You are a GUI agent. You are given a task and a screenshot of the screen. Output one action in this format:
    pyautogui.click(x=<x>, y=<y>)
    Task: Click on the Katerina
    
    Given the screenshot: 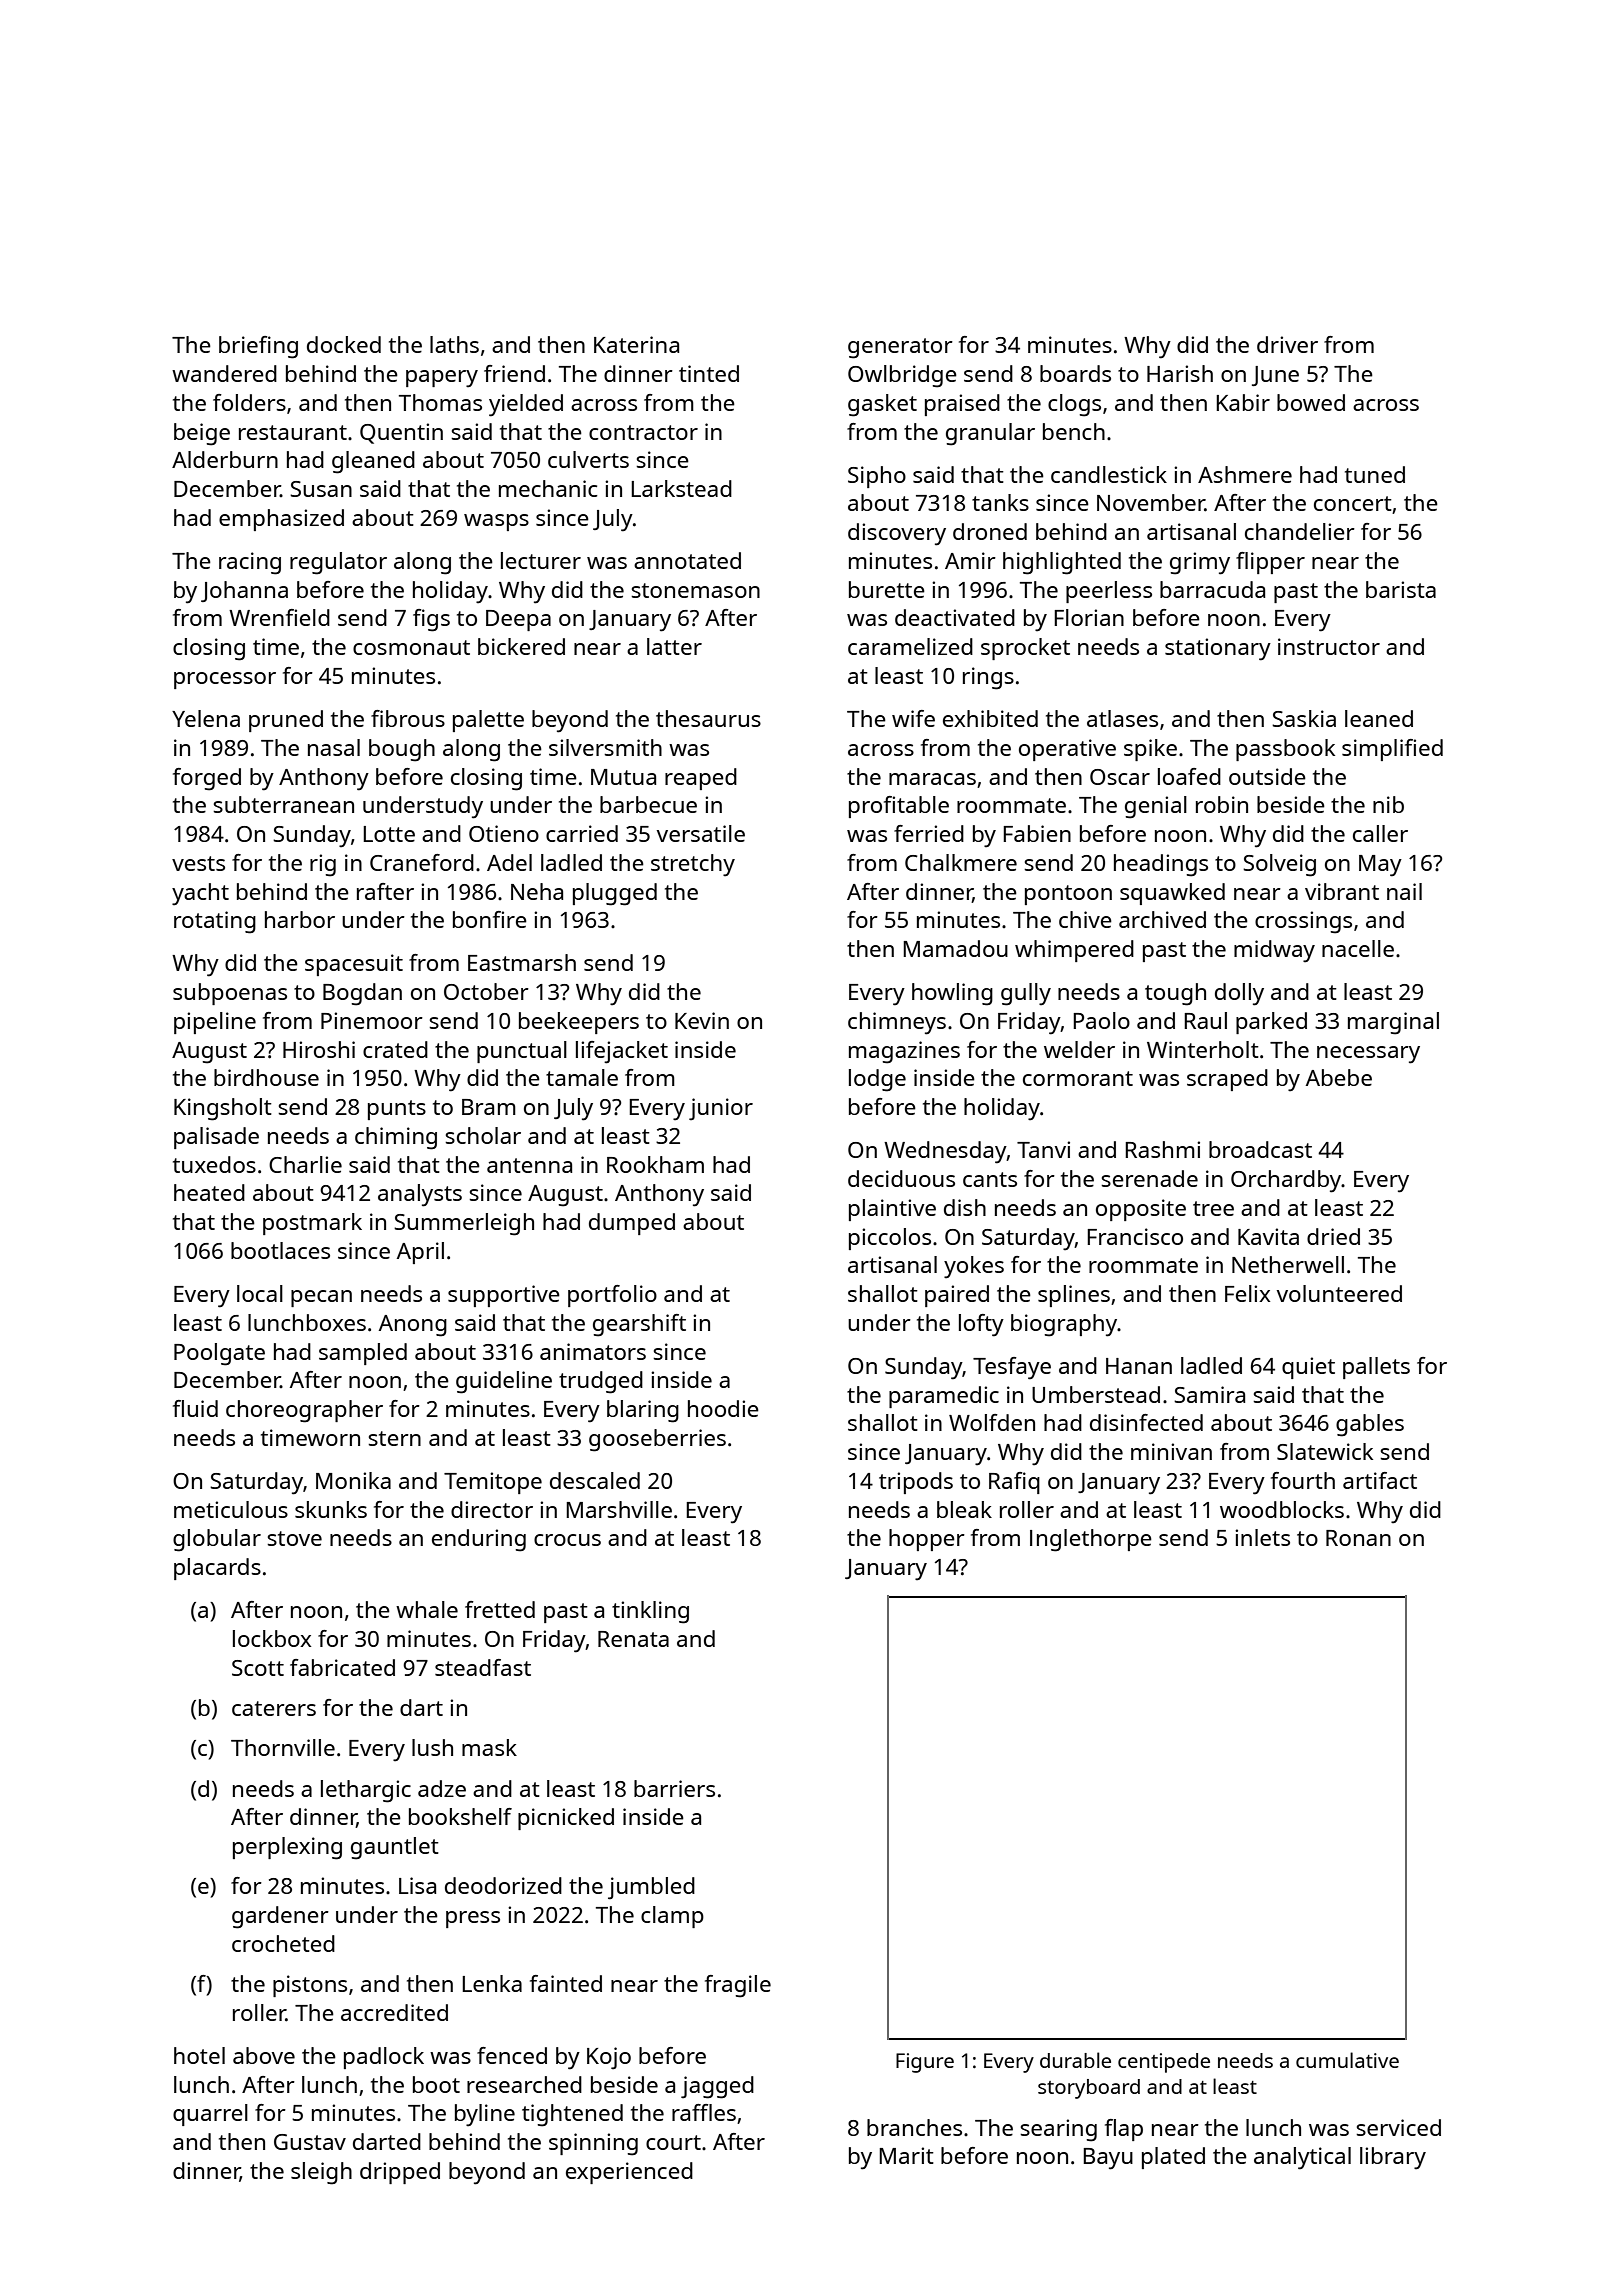 What is the action you would take?
    pyautogui.click(x=636, y=344)
